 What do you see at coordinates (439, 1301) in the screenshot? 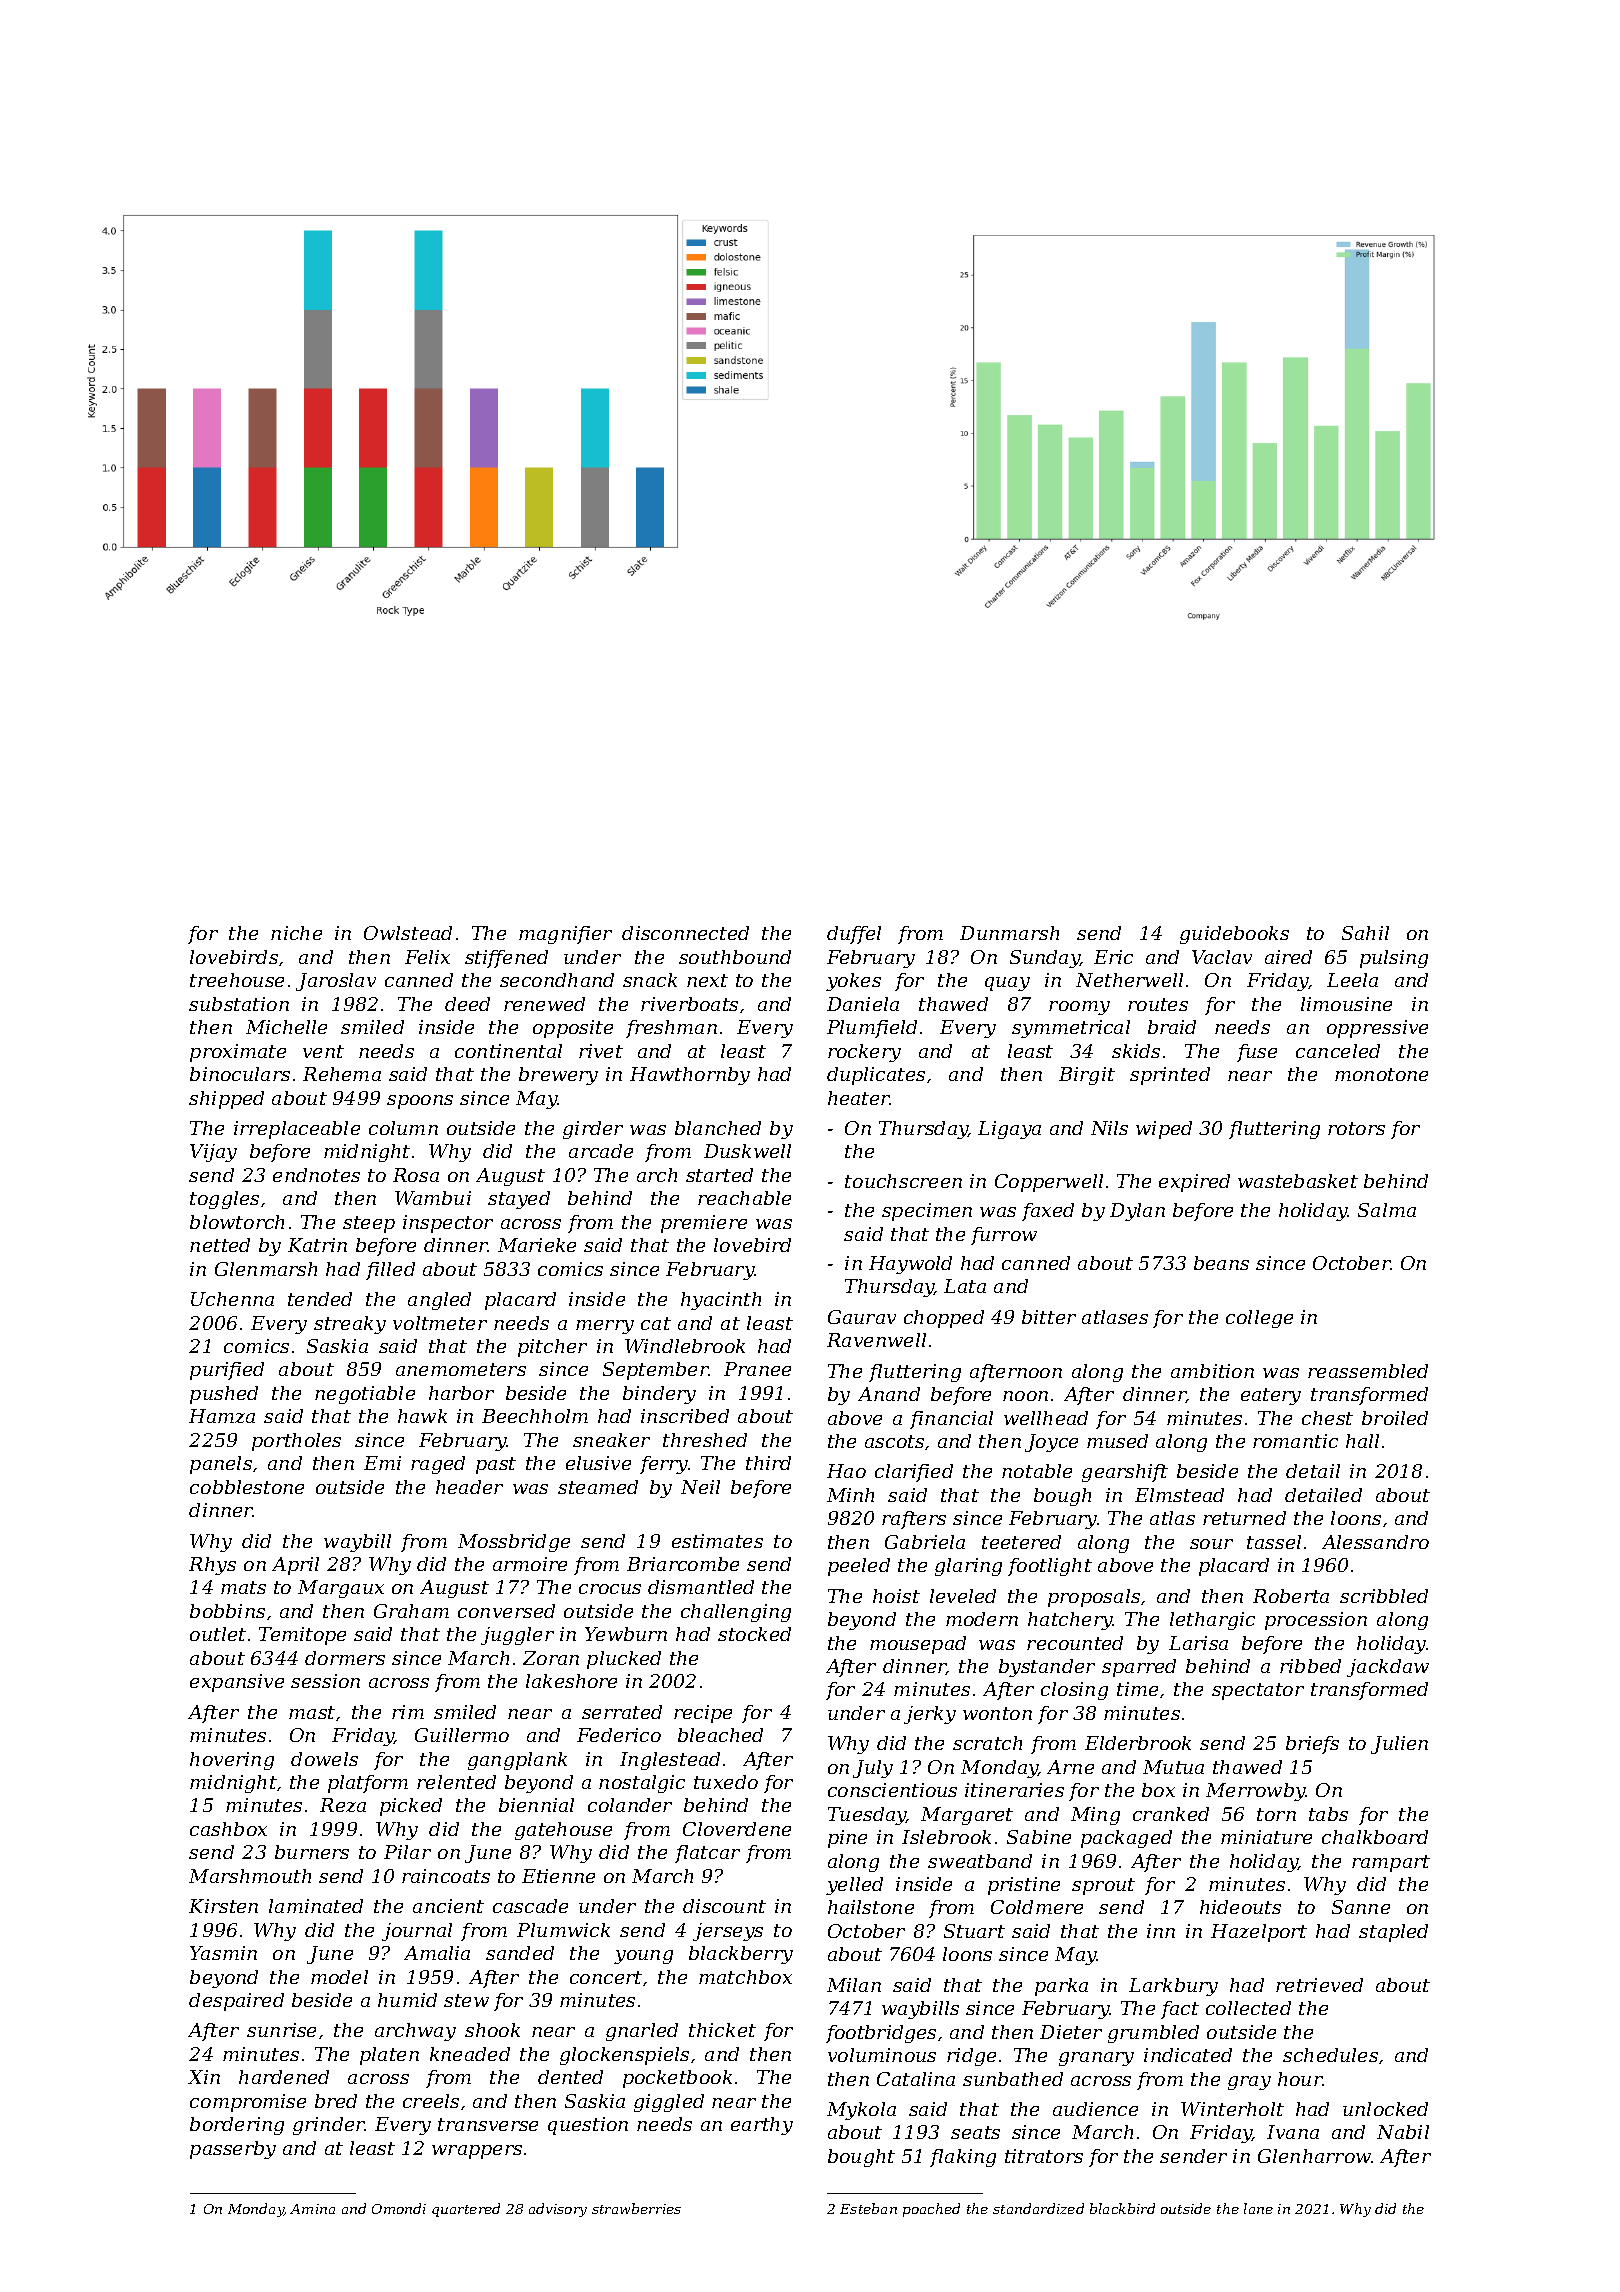
I see `angled` at bounding box center [439, 1301].
